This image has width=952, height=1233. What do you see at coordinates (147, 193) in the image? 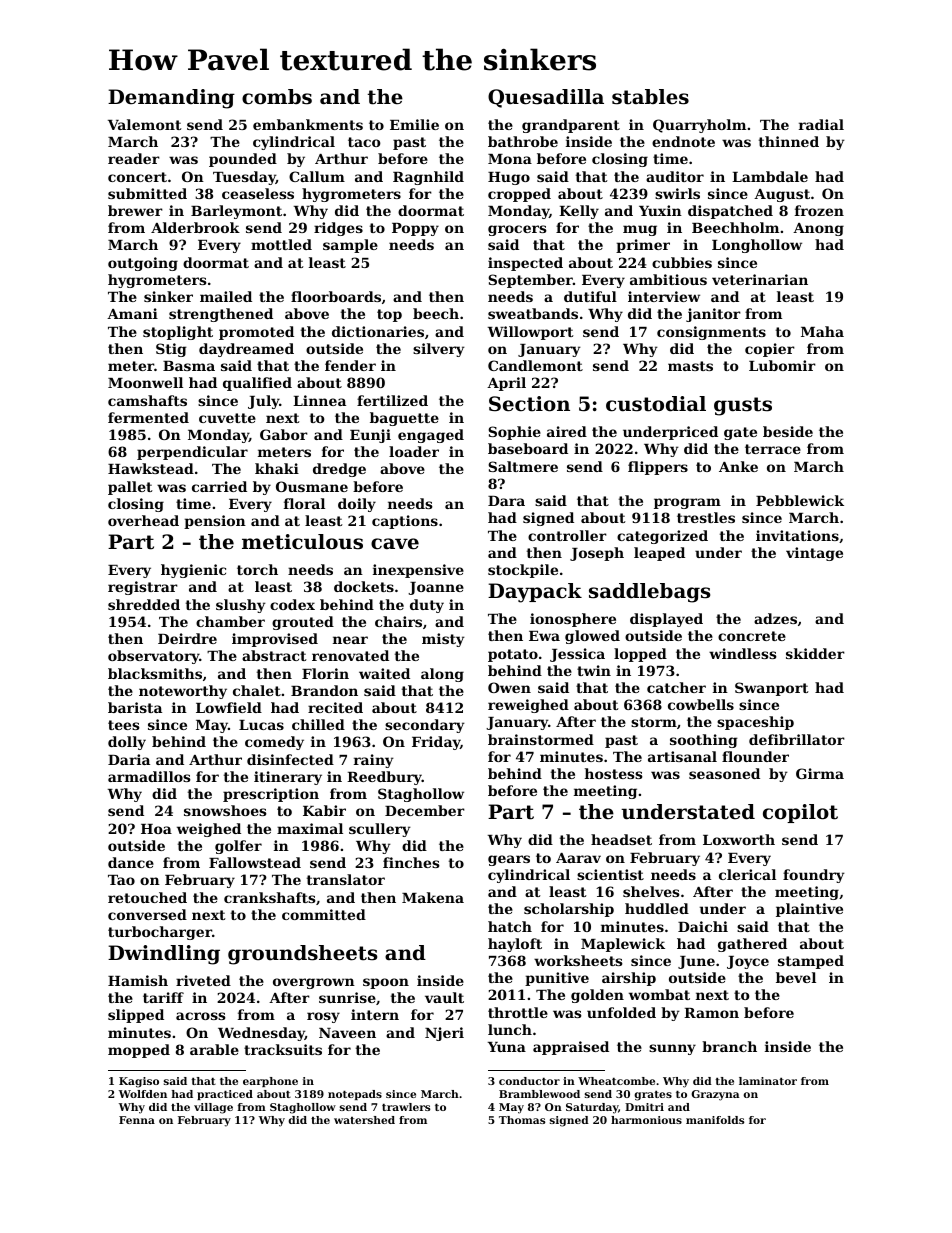
I see `submitted` at bounding box center [147, 193].
